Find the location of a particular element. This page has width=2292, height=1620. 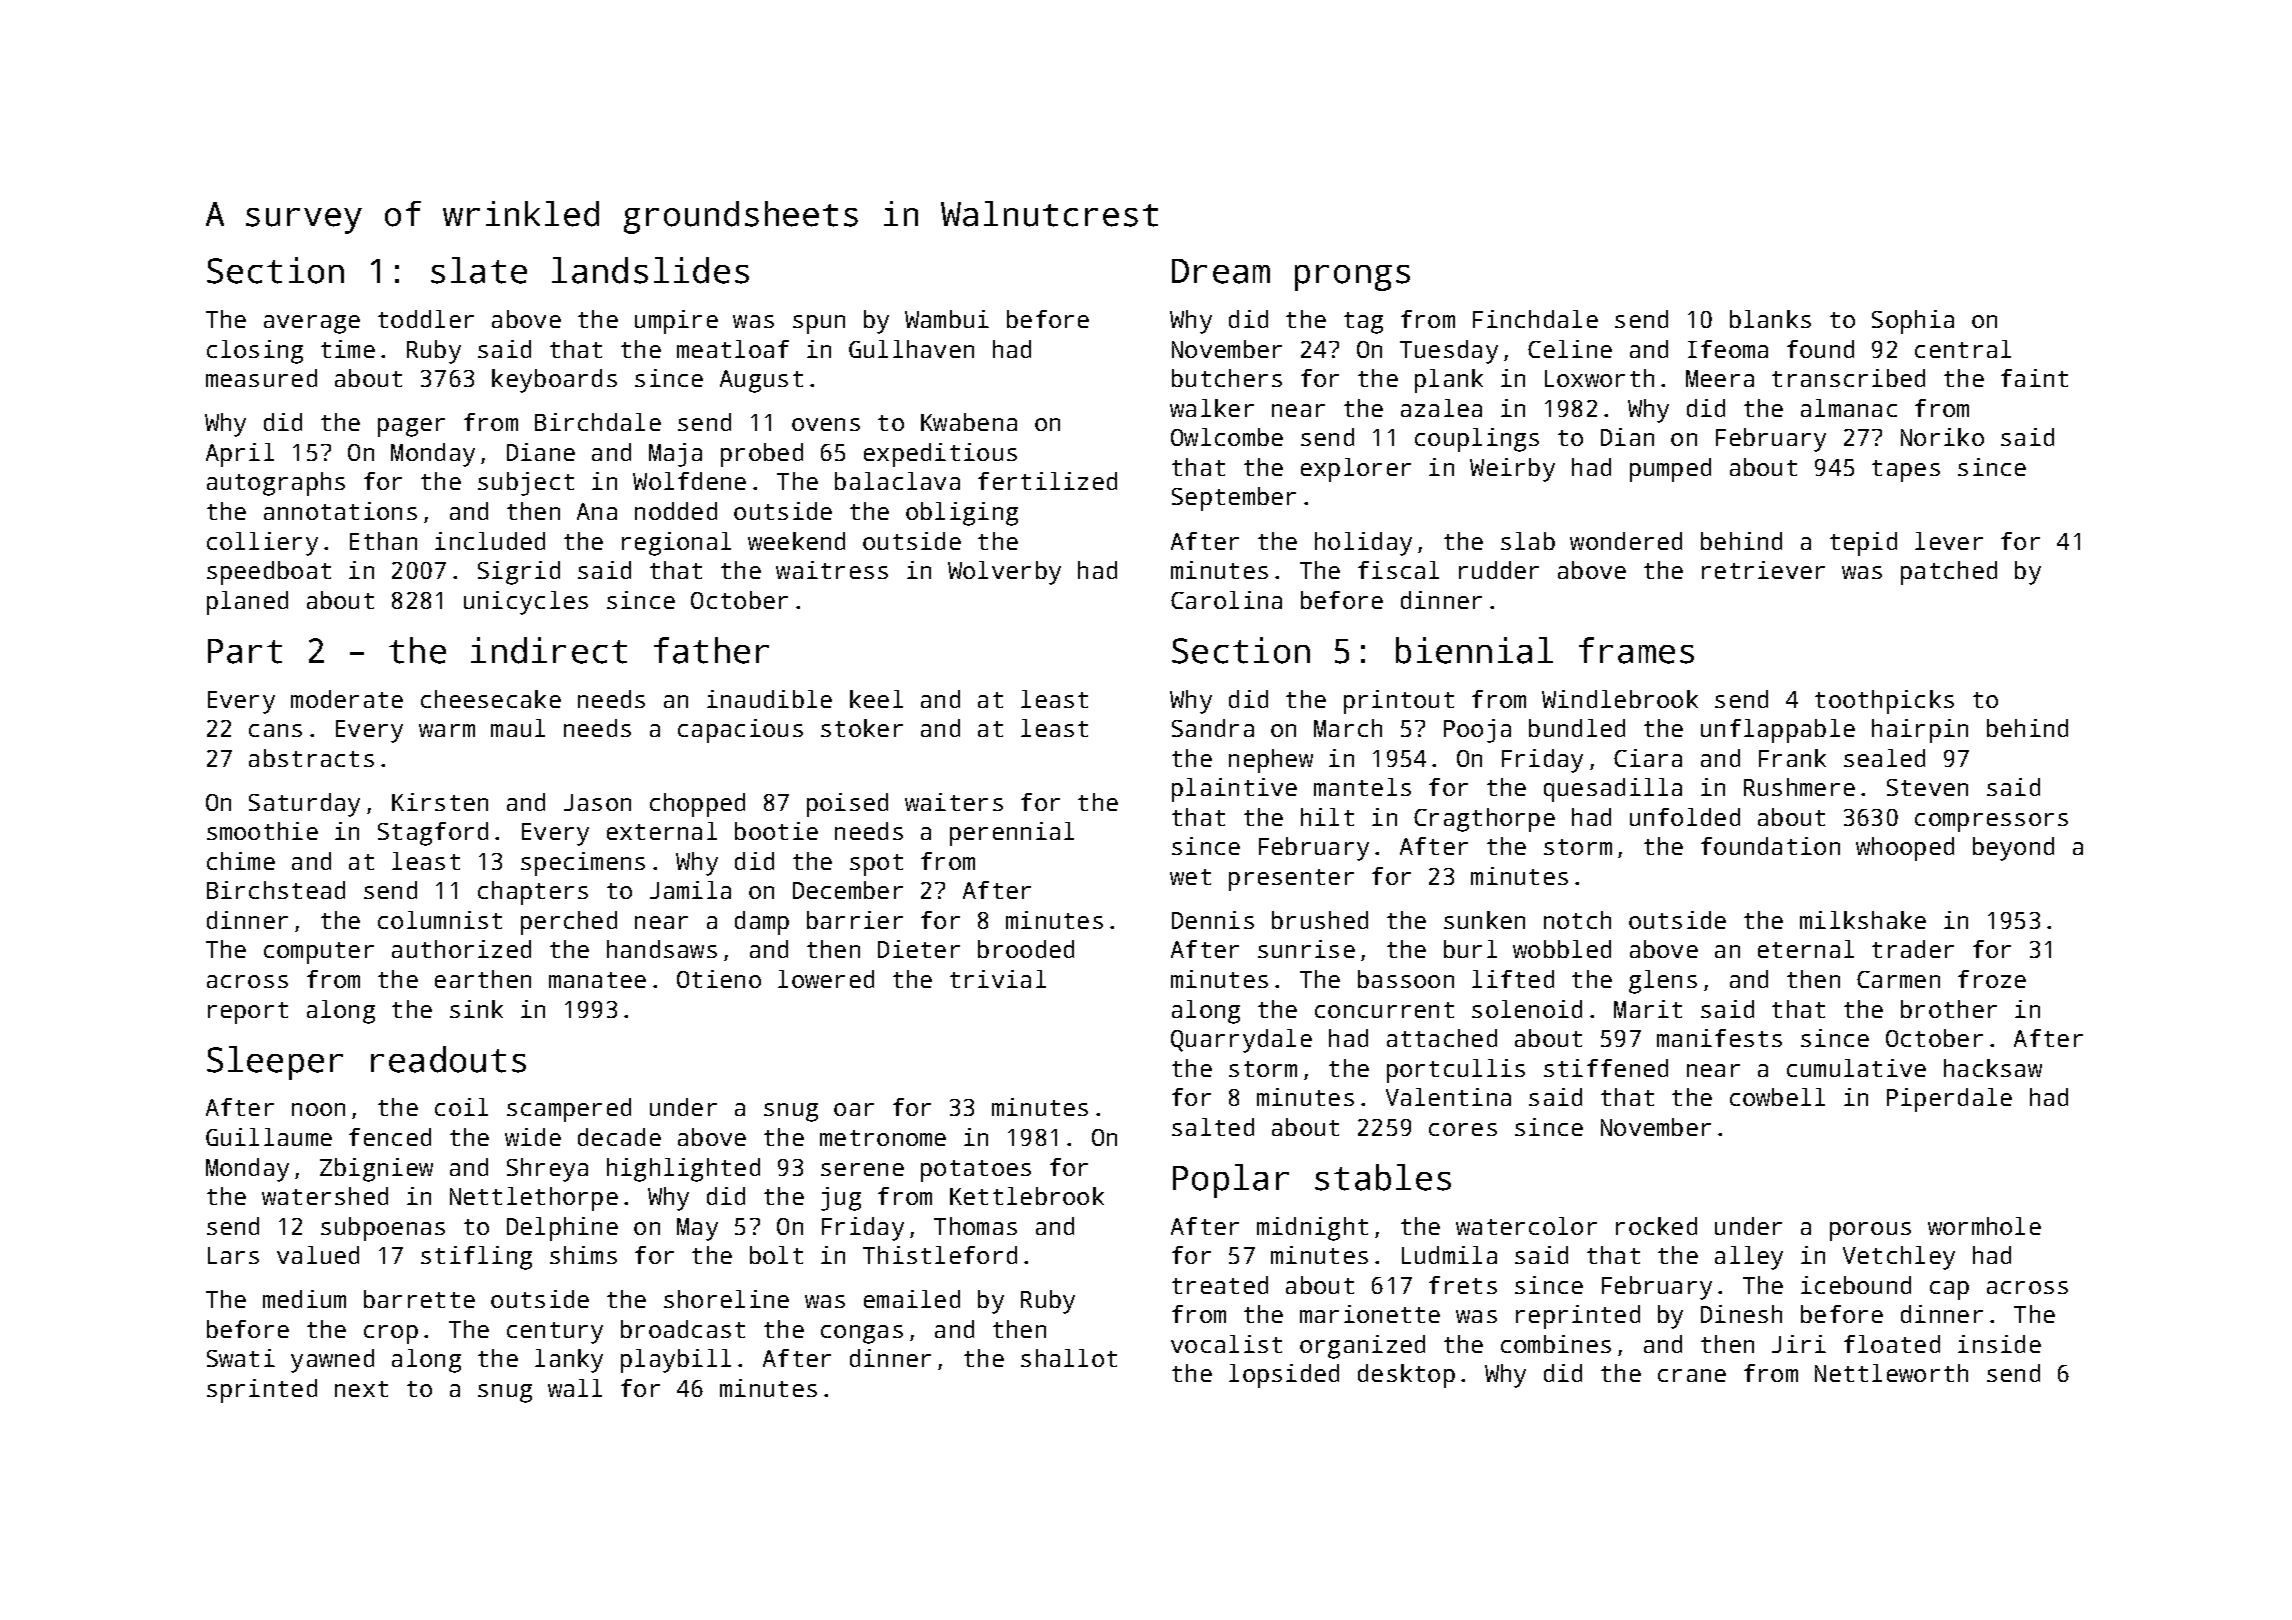

brooded is located at coordinates (1026, 949).
